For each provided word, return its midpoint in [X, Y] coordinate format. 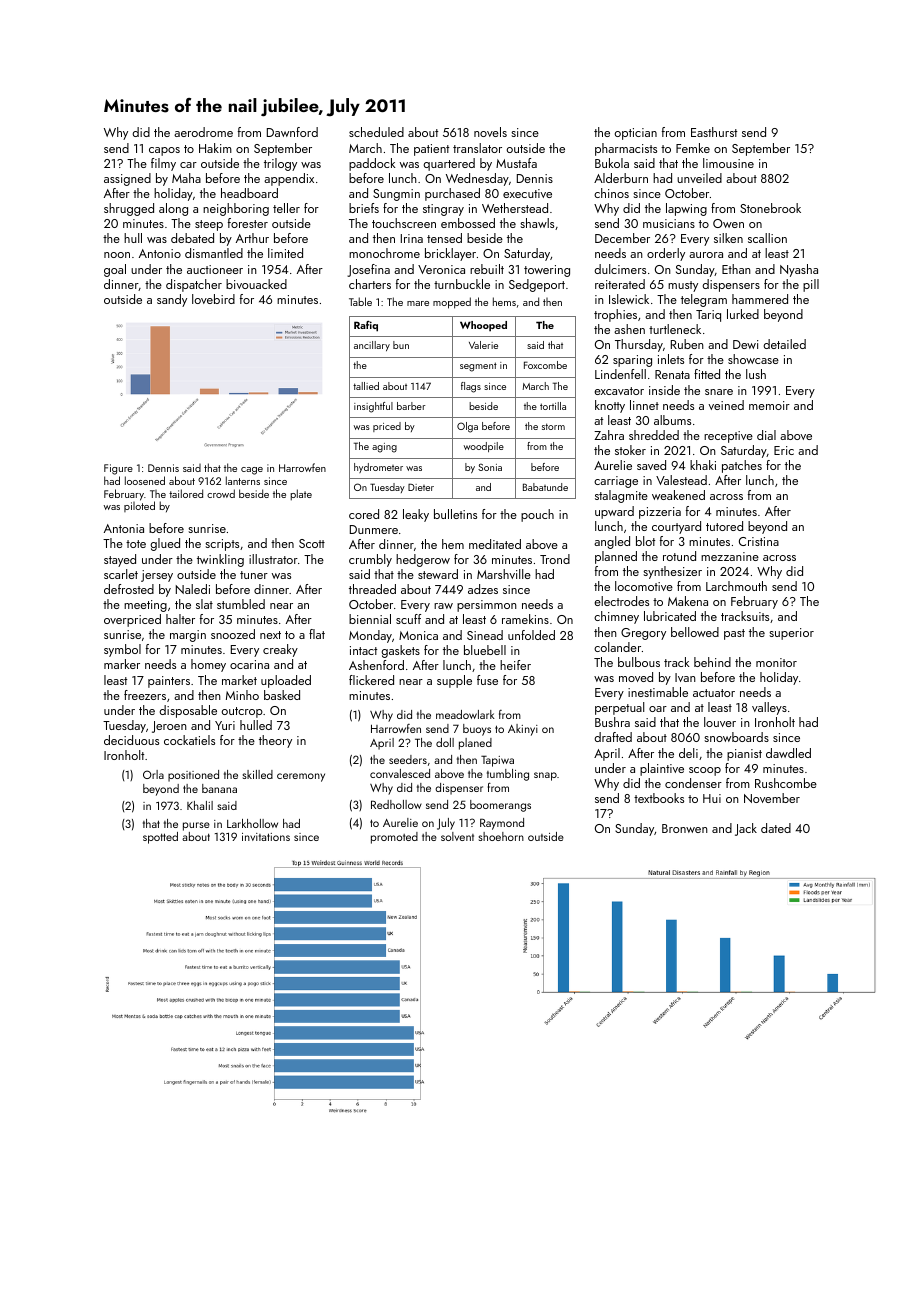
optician [636, 134]
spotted [160, 838]
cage [252, 471]
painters [169, 682]
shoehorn [501, 836]
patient [431, 150]
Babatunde [545, 487]
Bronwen [685, 828]
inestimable [658, 692]
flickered [371, 680]
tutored [724, 526]
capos [164, 151]
